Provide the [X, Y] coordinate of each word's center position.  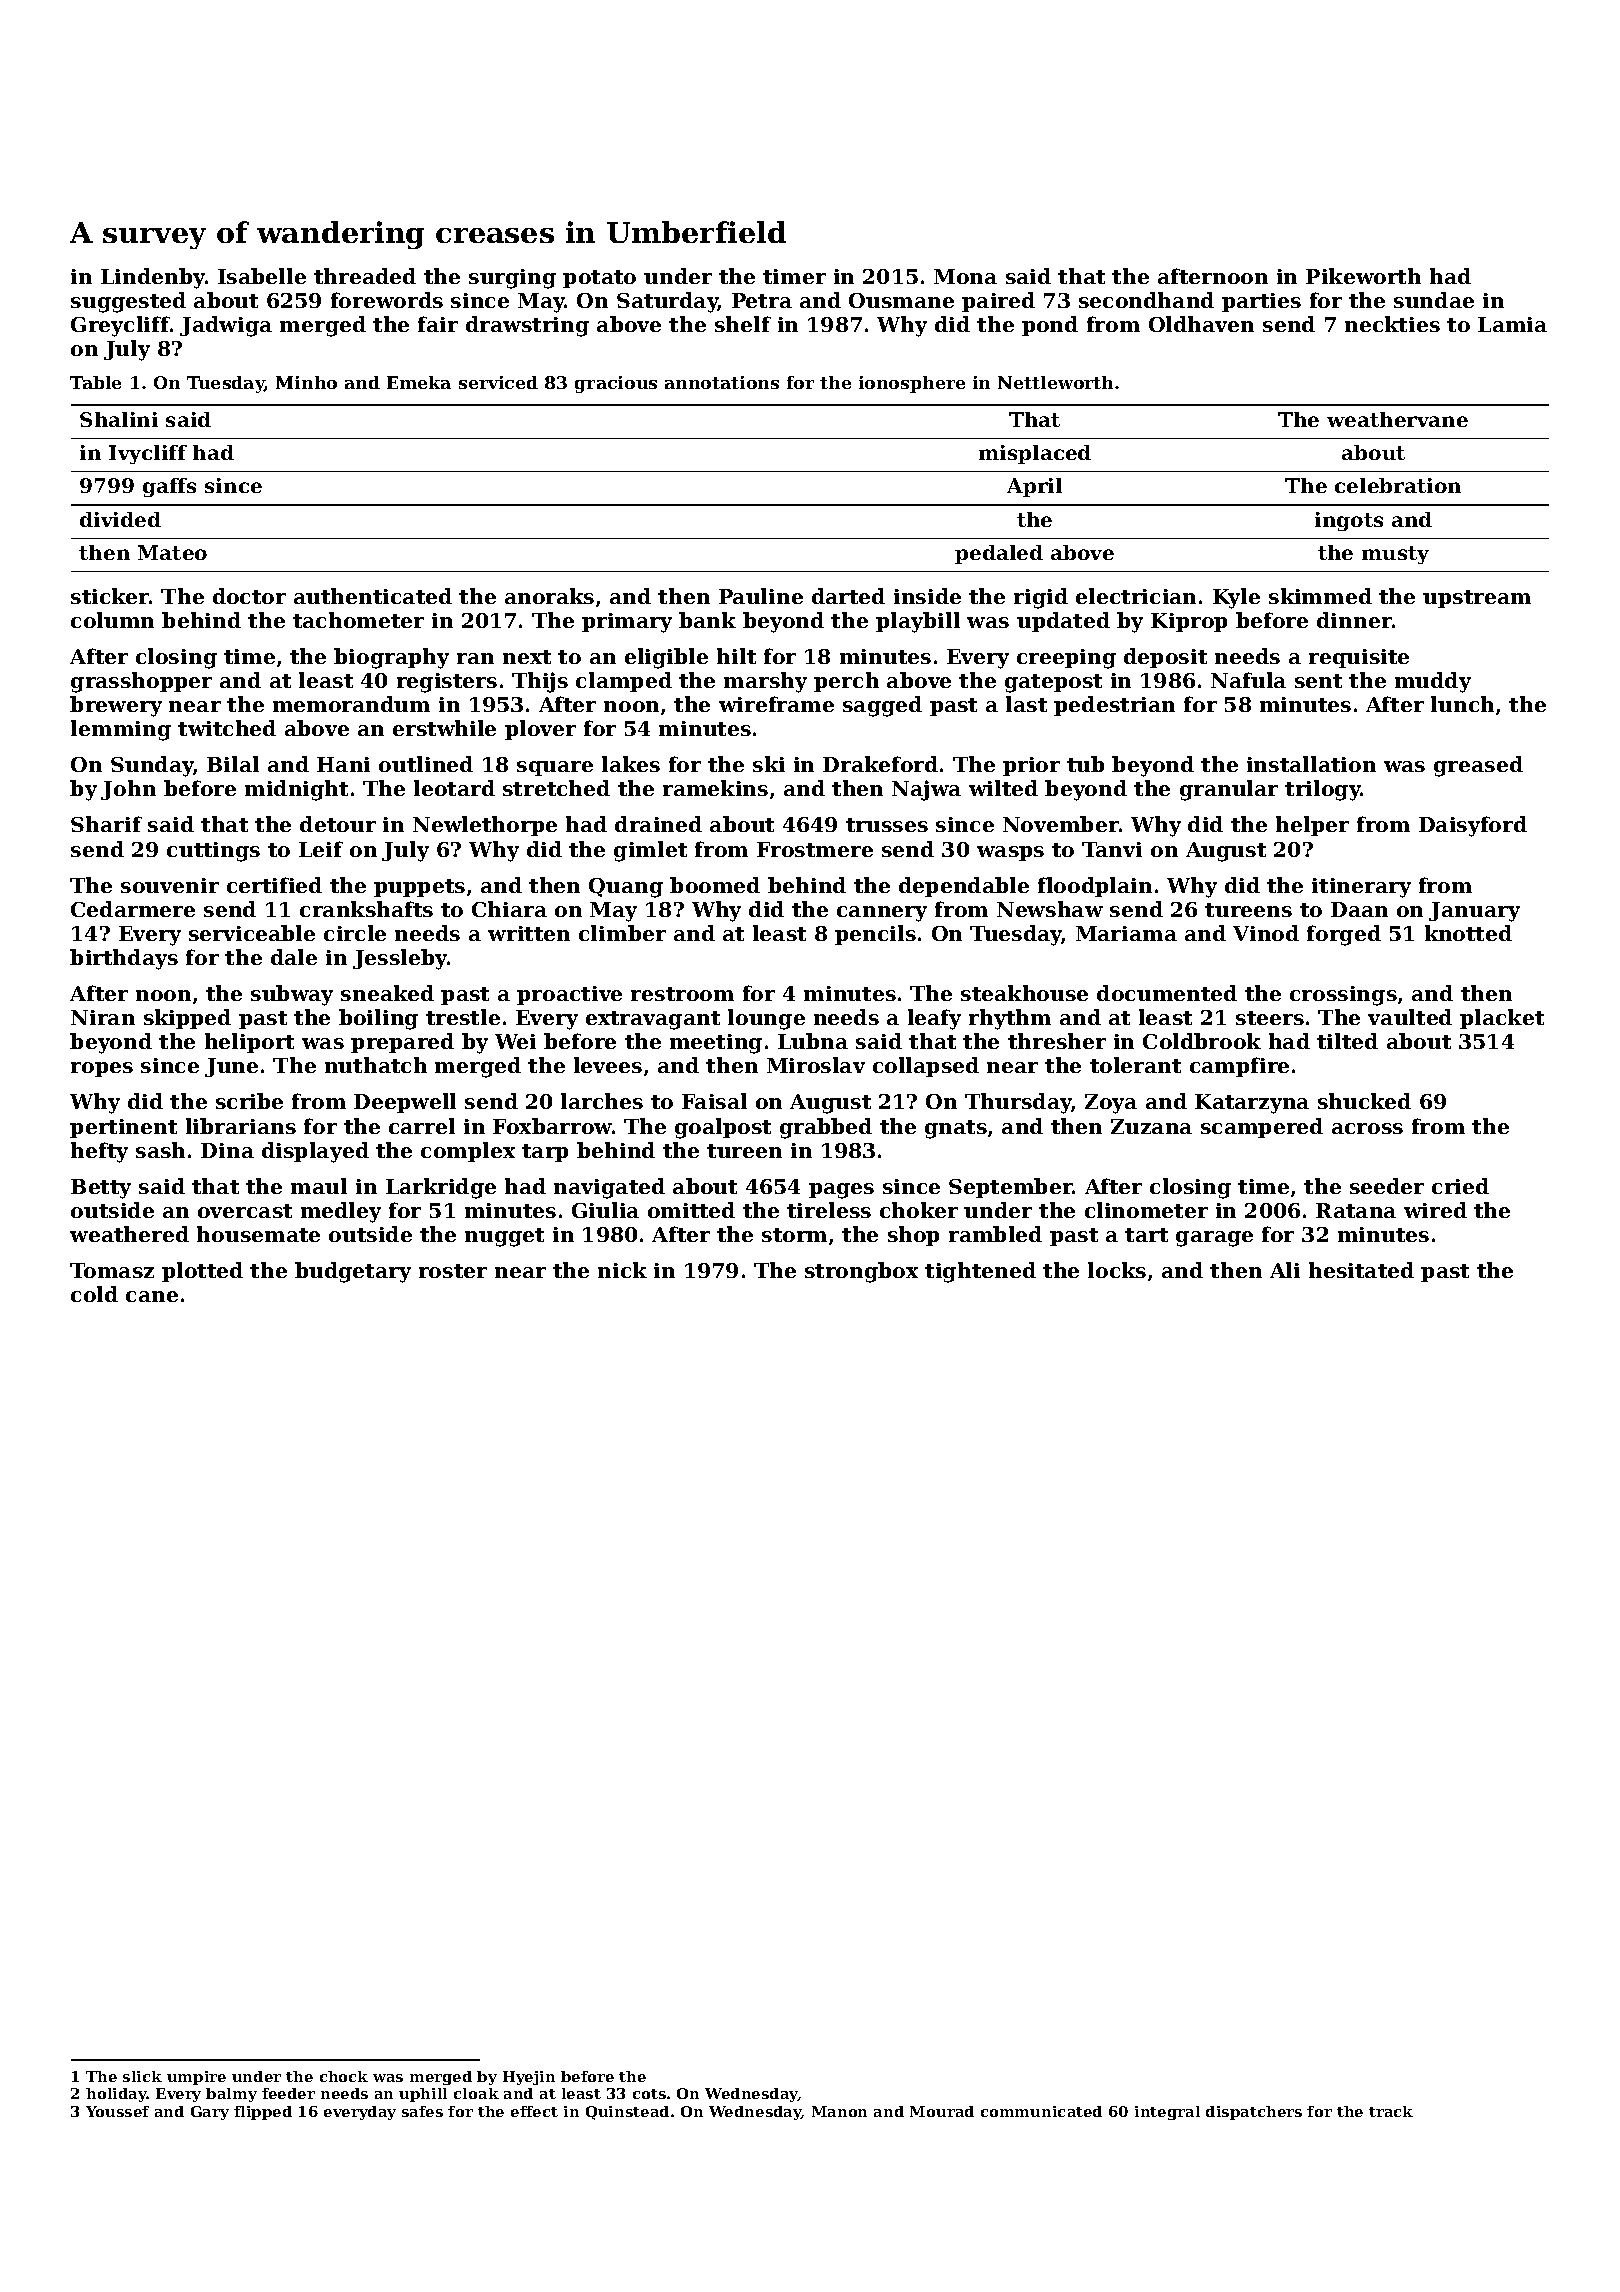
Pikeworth [1363, 276]
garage [1214, 1239]
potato [599, 279]
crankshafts [366, 909]
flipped [263, 2113]
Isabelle [262, 276]
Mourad [942, 2111]
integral [1167, 2113]
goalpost [723, 1128]
